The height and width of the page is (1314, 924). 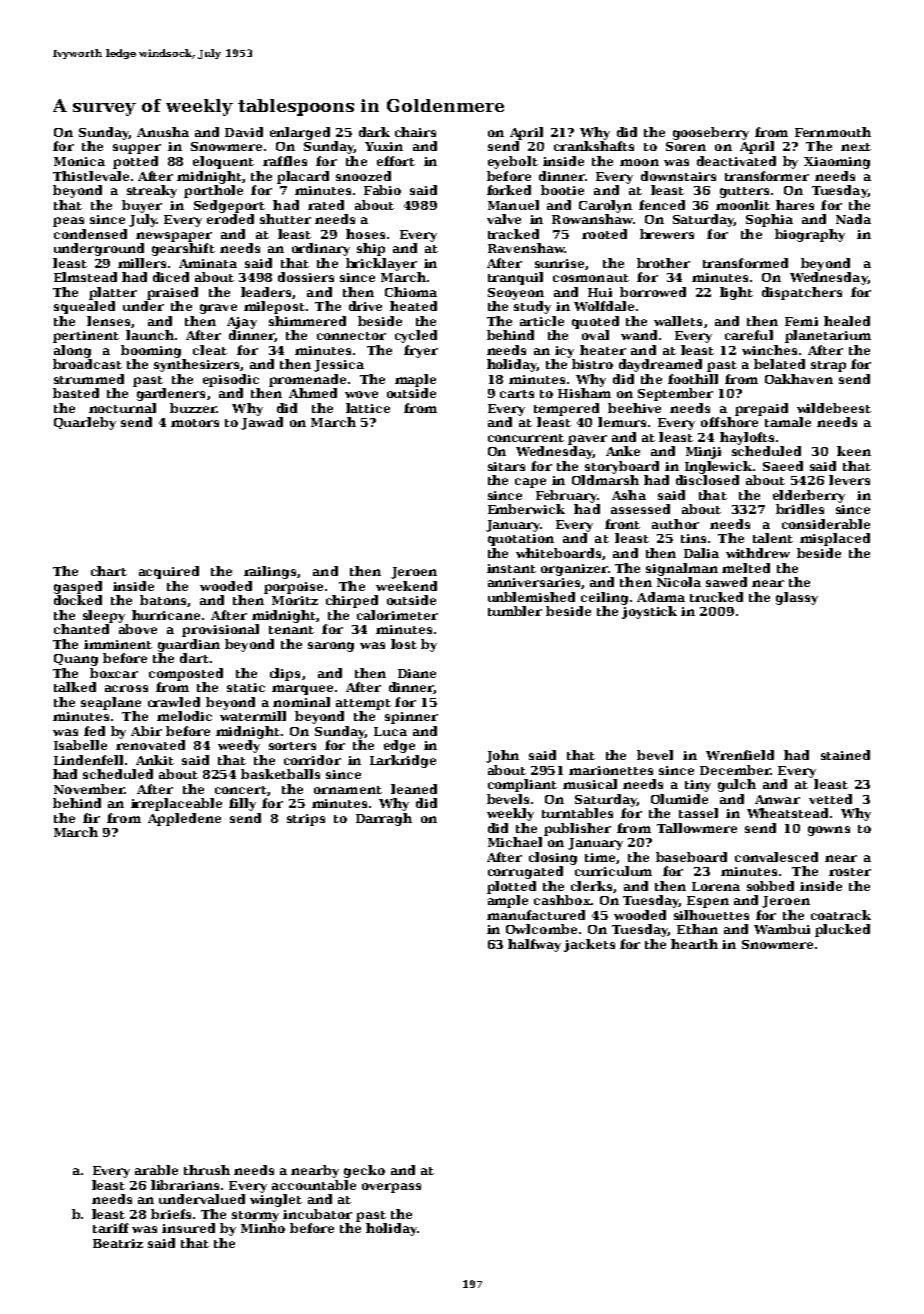 I want to click on acquired, so click(x=169, y=572).
